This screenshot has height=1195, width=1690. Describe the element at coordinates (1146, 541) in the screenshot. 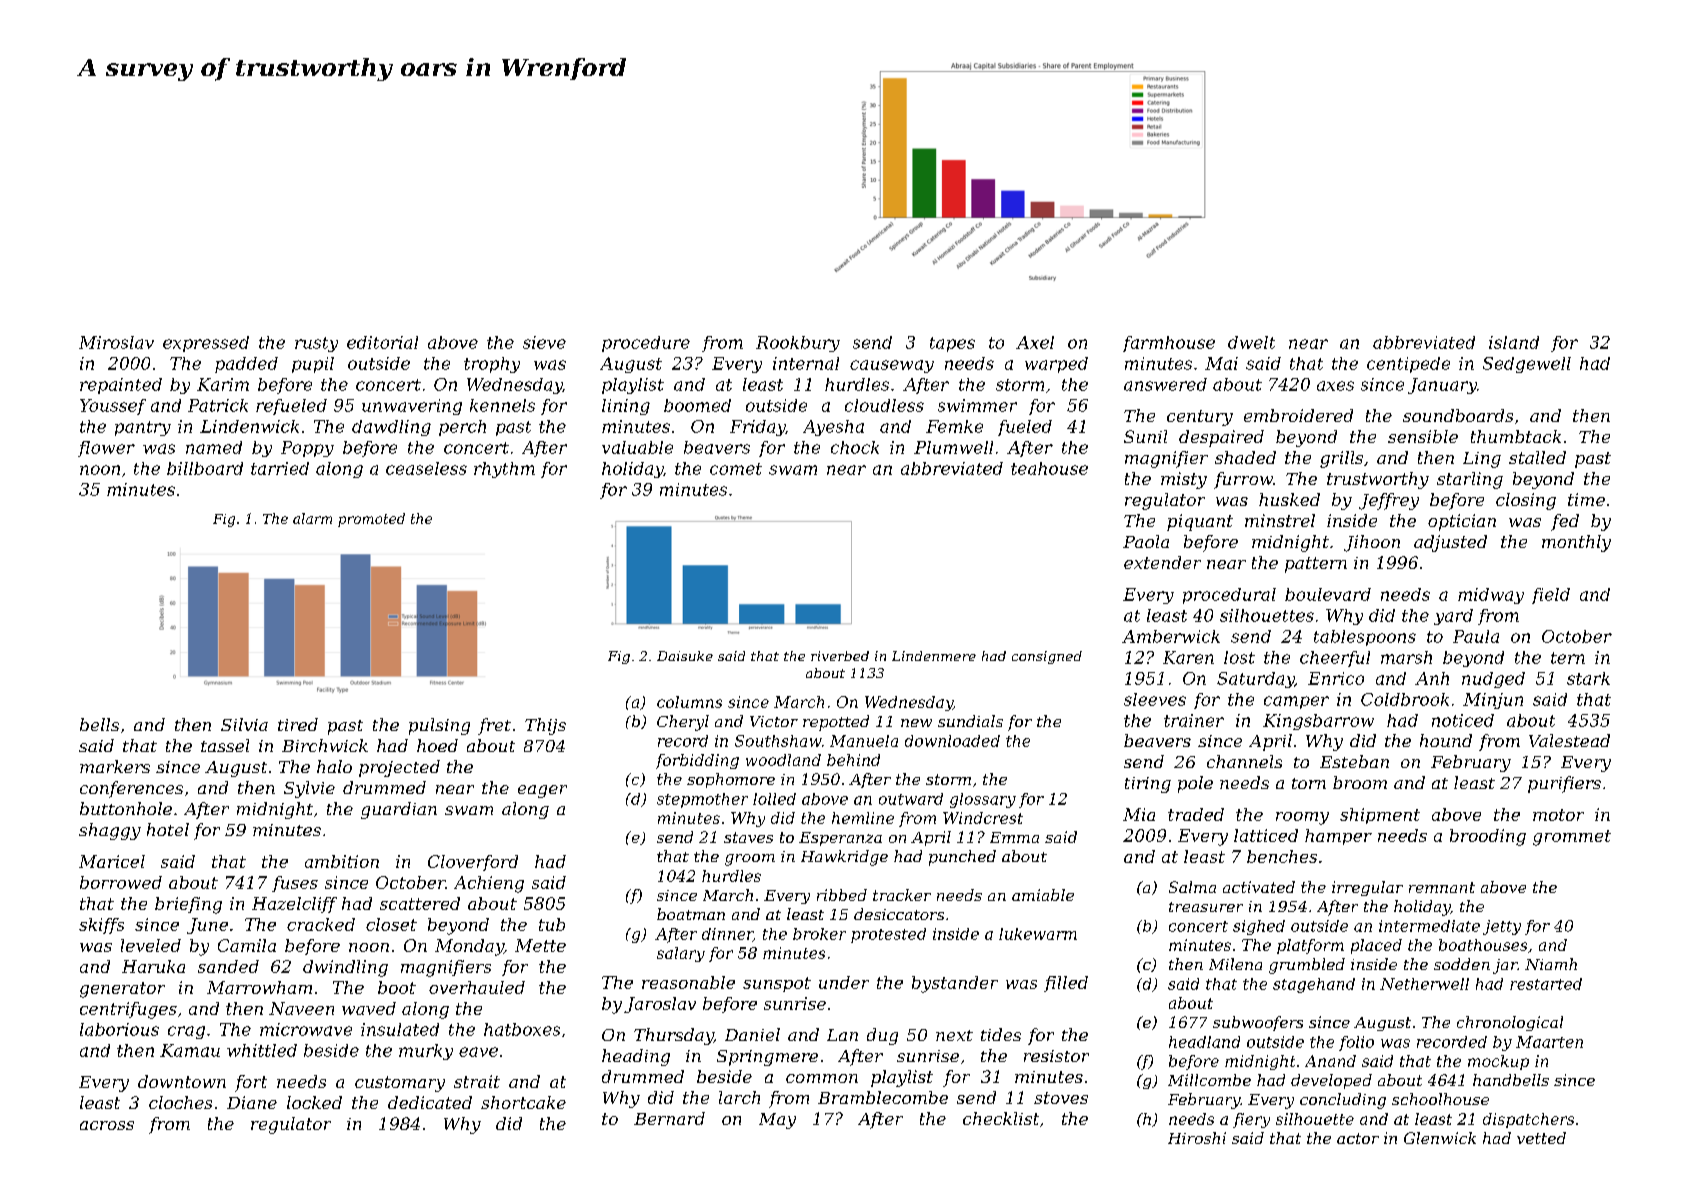

I see `Paola` at that location.
